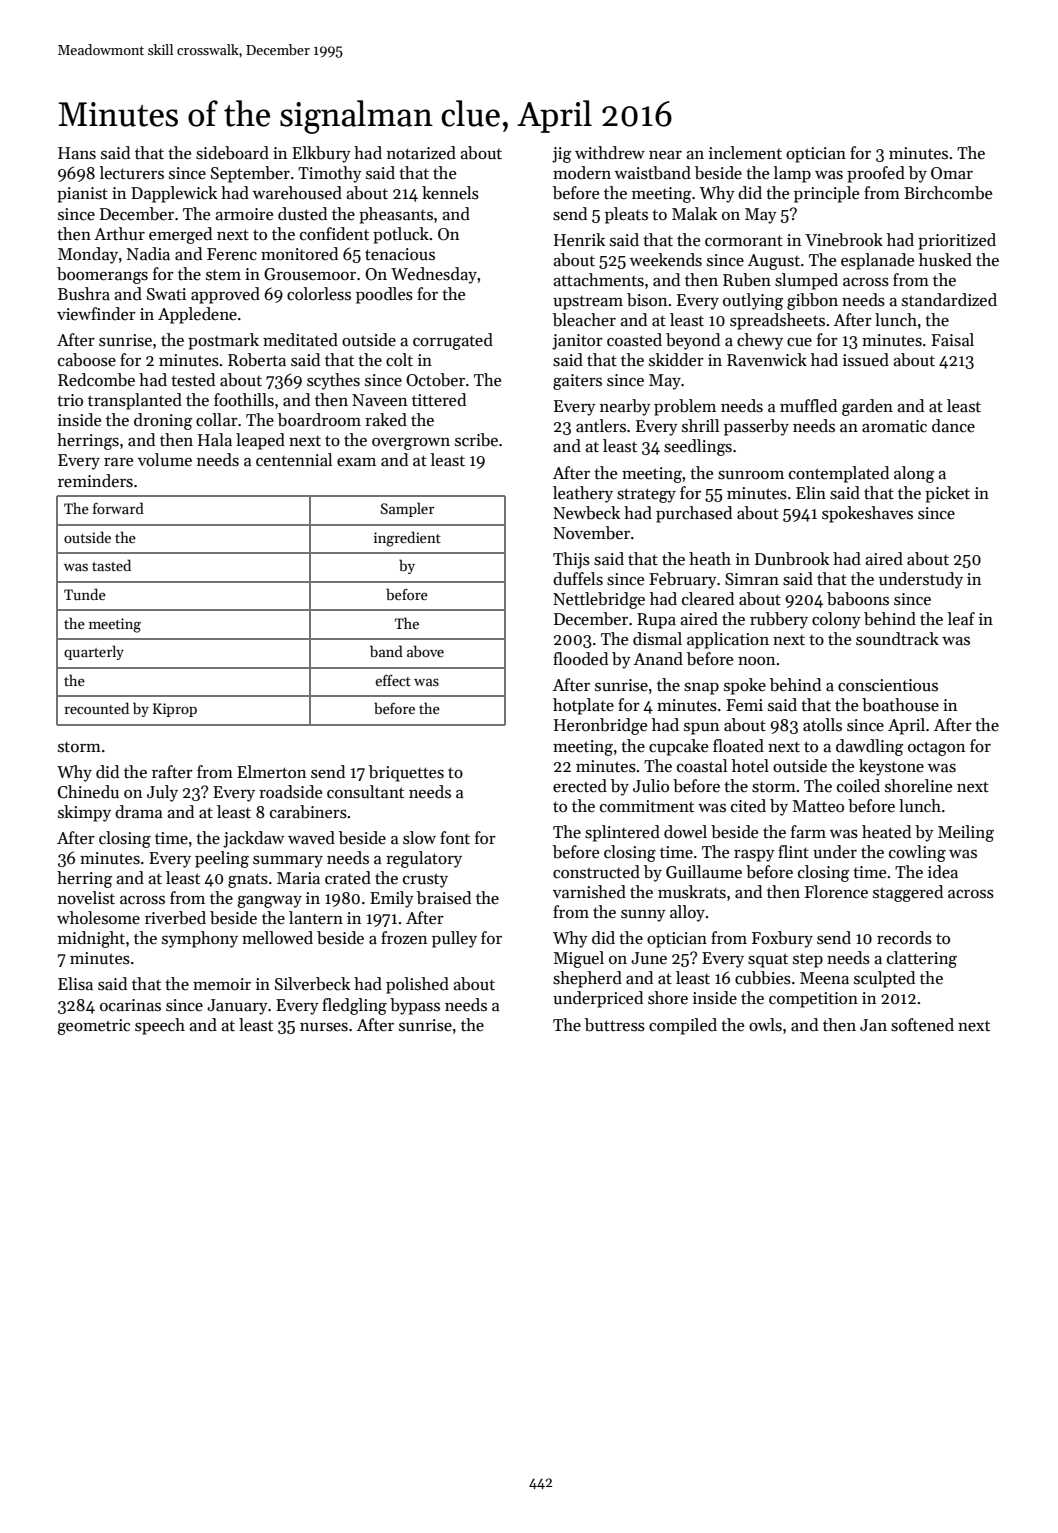 The height and width of the page is (1533, 1058). What do you see at coordinates (411, 444) in the page?
I see `overgrown` at bounding box center [411, 444].
